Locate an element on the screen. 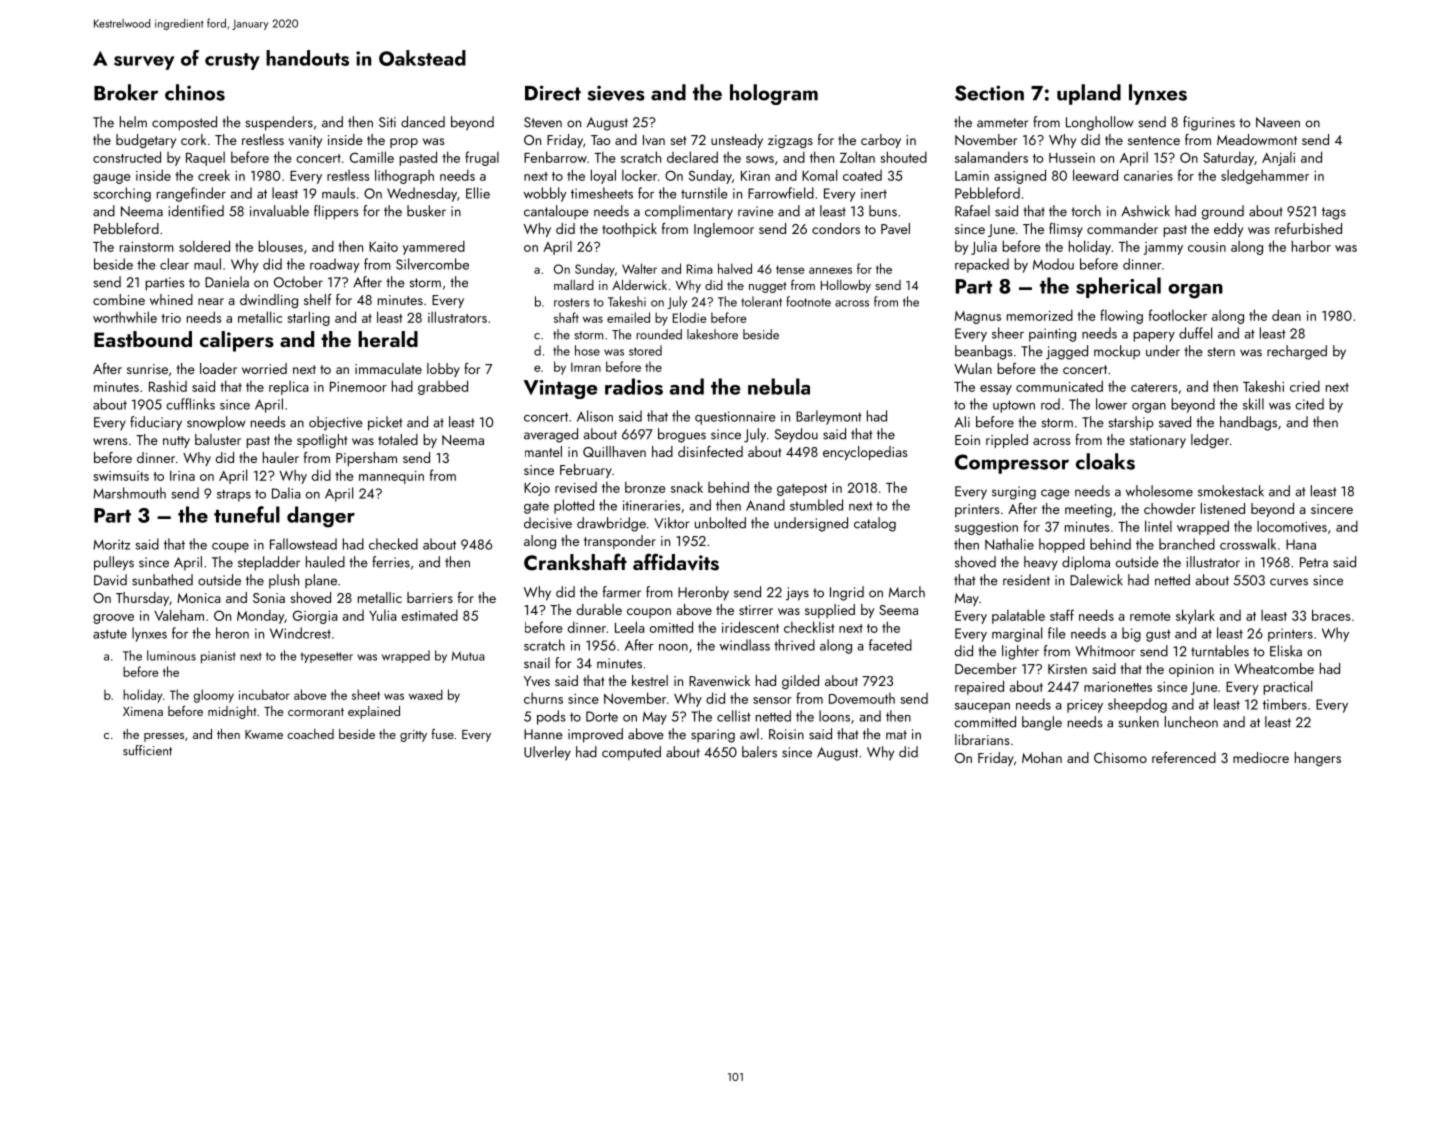 The width and height of the screenshot is (1454, 1123). cage is located at coordinates (1055, 494).
